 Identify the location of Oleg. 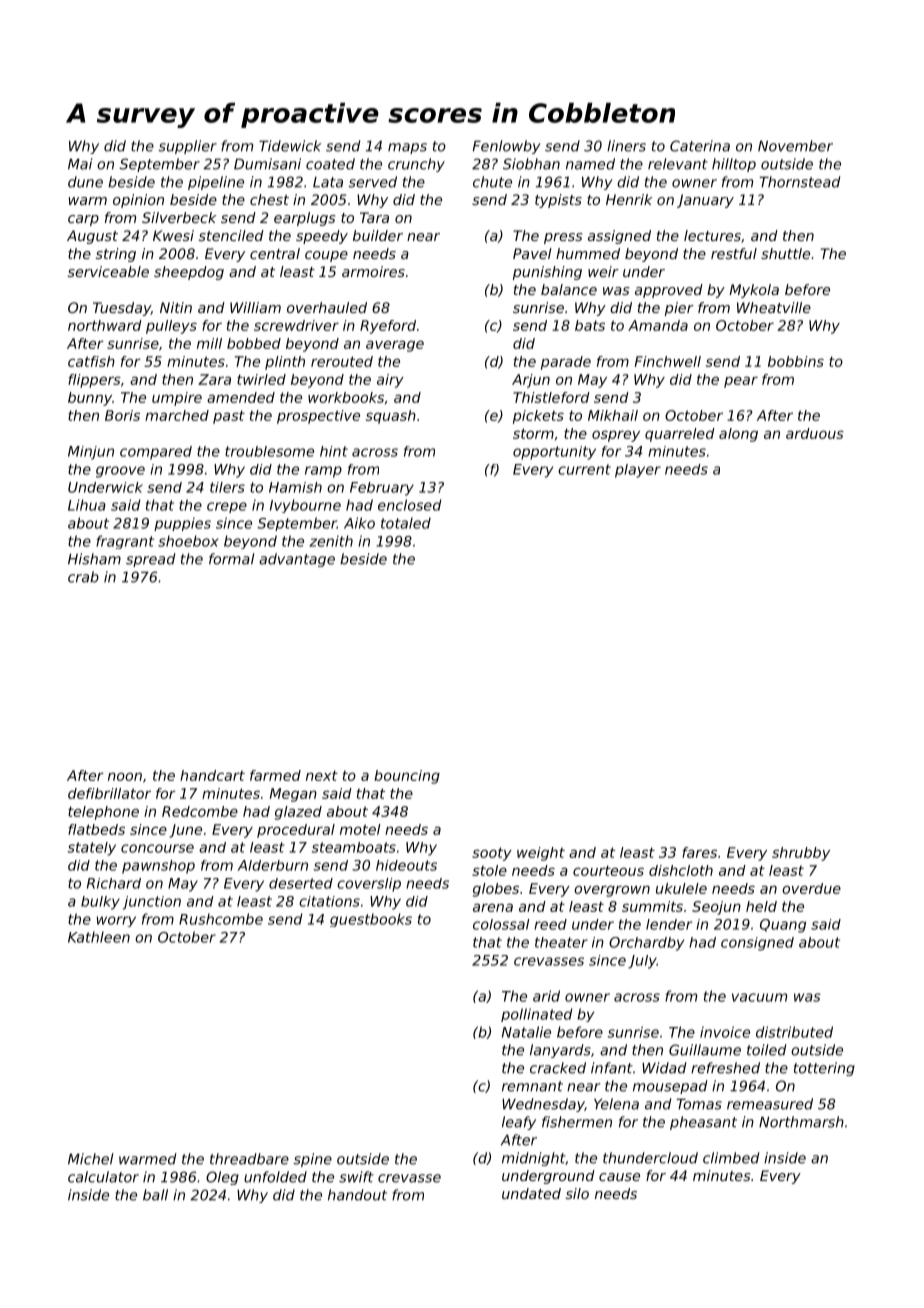
(222, 1178).
